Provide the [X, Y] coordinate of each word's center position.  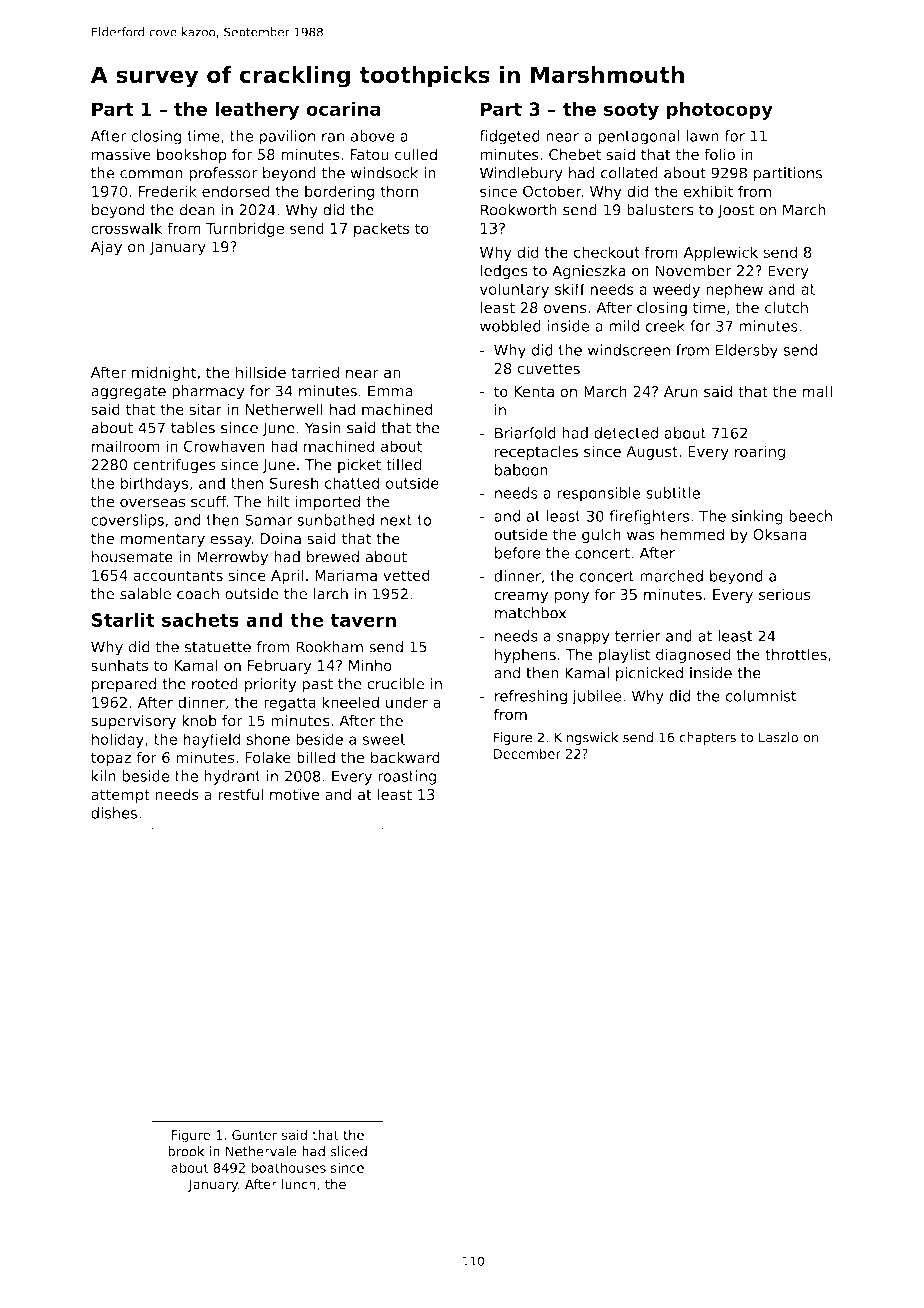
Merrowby [232, 558]
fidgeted [510, 137]
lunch [299, 1184]
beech [810, 516]
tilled [404, 465]
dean [197, 210]
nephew [734, 290]
